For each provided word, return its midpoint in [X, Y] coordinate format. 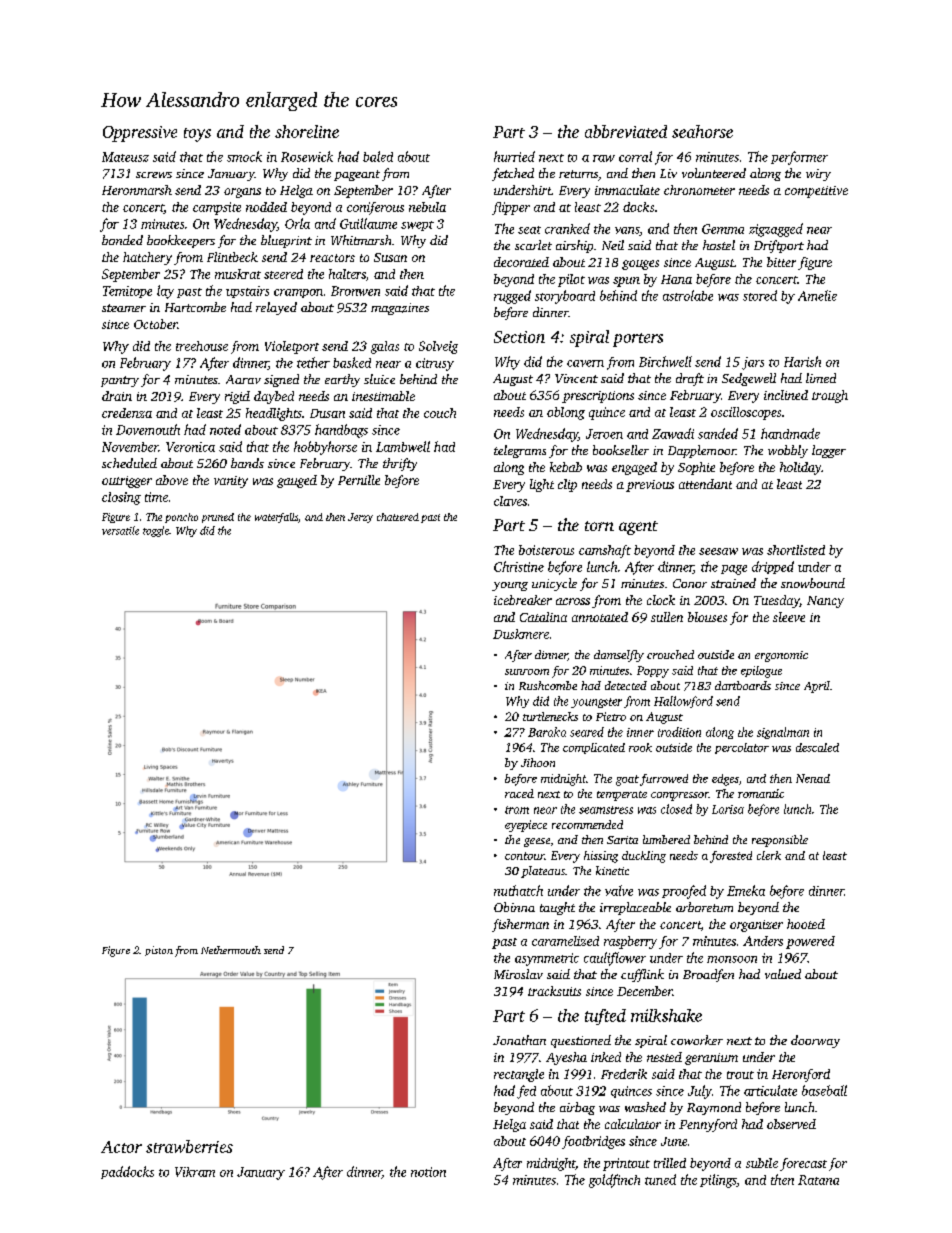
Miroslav [518, 974]
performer [799, 158]
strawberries [189, 1146]
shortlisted [796, 550]
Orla [297, 223]
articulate [770, 1090]
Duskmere [521, 634]
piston [159, 951]
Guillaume [368, 223]
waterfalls [276, 518]
